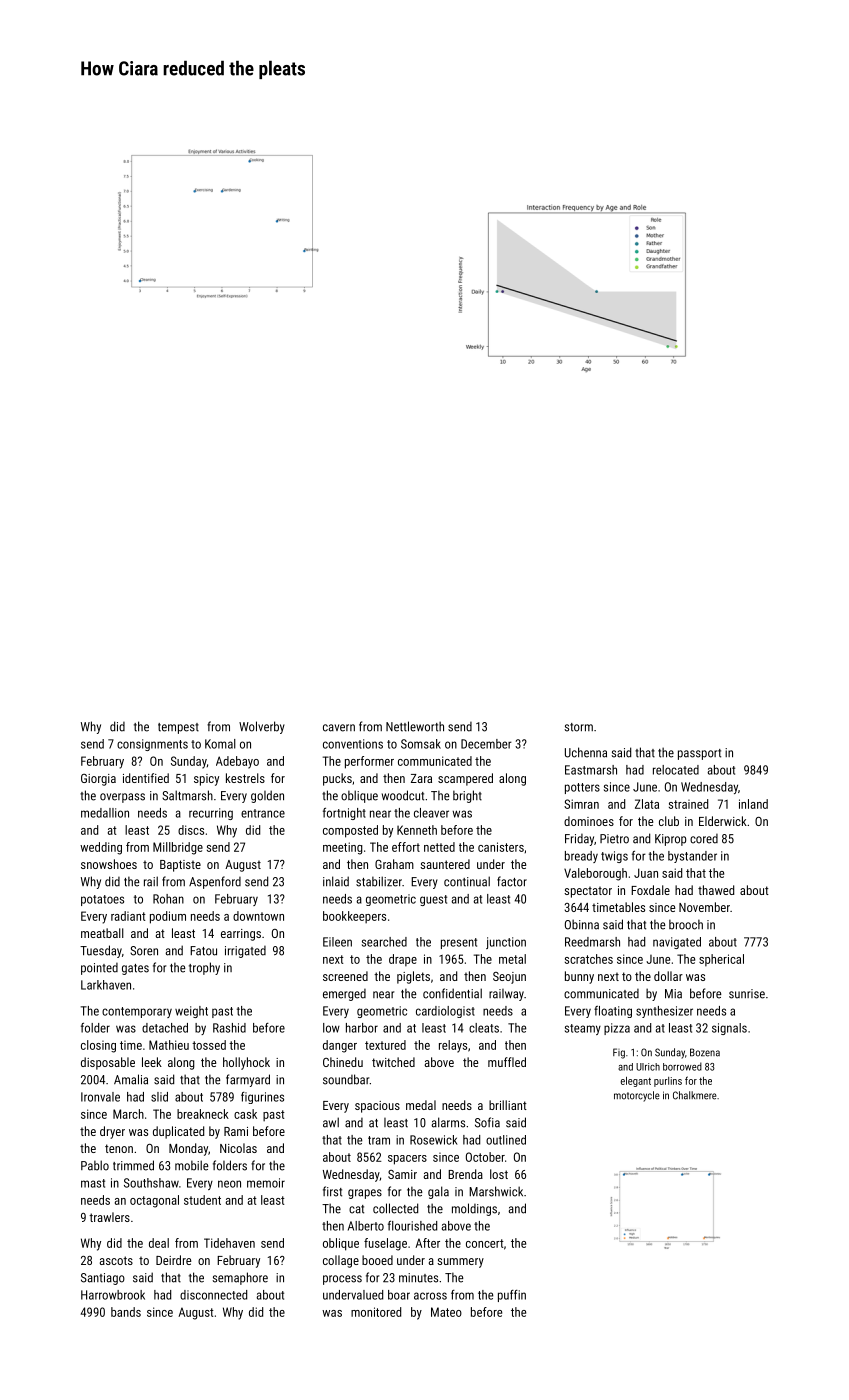 Image resolution: width=849 pixels, height=1400 pixels. What do you see at coordinates (695, 1095) in the screenshot?
I see `Chalkmere` at bounding box center [695, 1095].
